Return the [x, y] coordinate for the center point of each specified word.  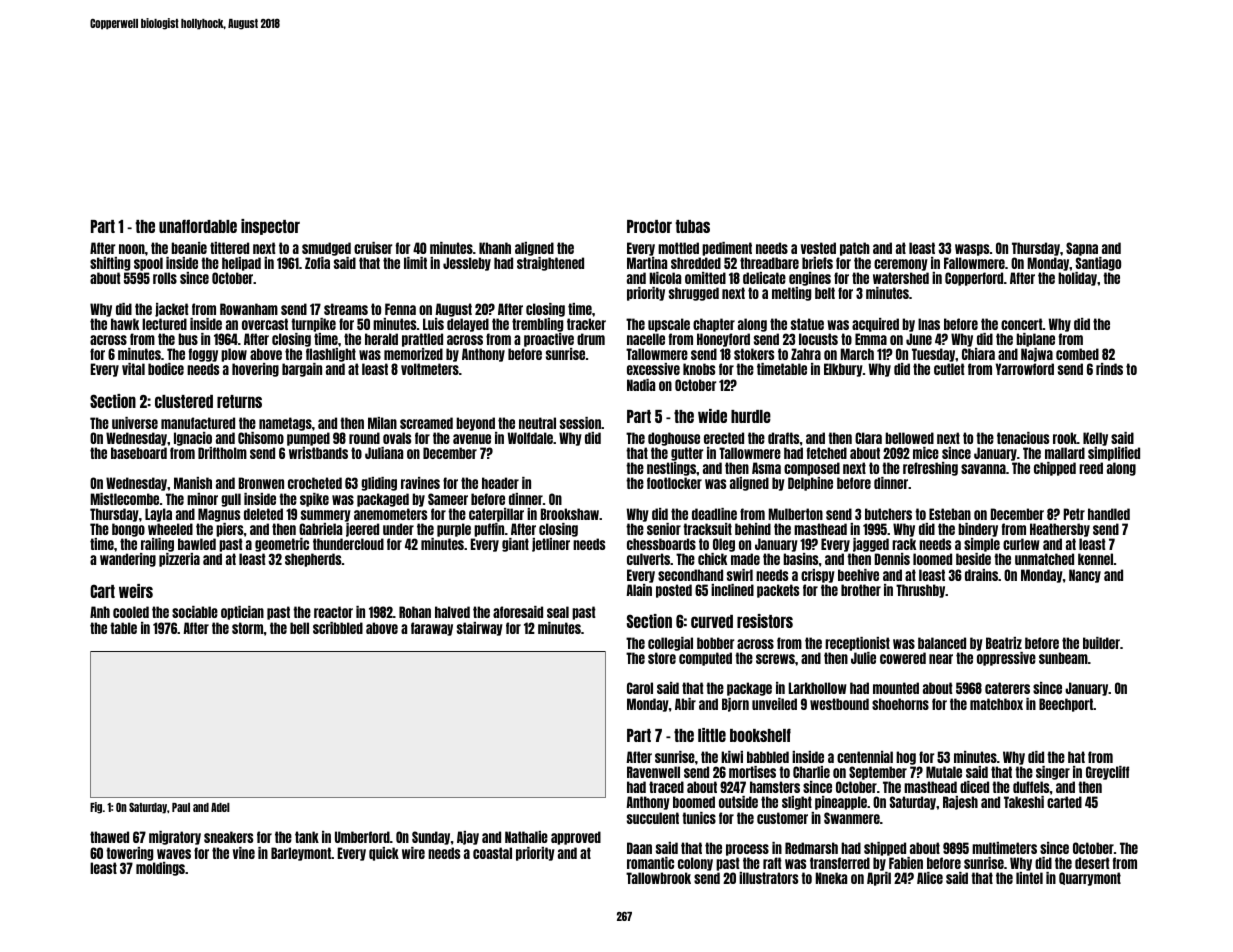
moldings [160, 869]
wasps [972, 250]
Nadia [641, 385]
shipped [885, 849]
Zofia [317, 263]
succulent [653, 818]
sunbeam [1063, 658]
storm [247, 628]
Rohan [415, 612]
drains [981, 575]
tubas [692, 226]
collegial [670, 644]
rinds [1109, 369]
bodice [166, 369]
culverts [649, 559]
